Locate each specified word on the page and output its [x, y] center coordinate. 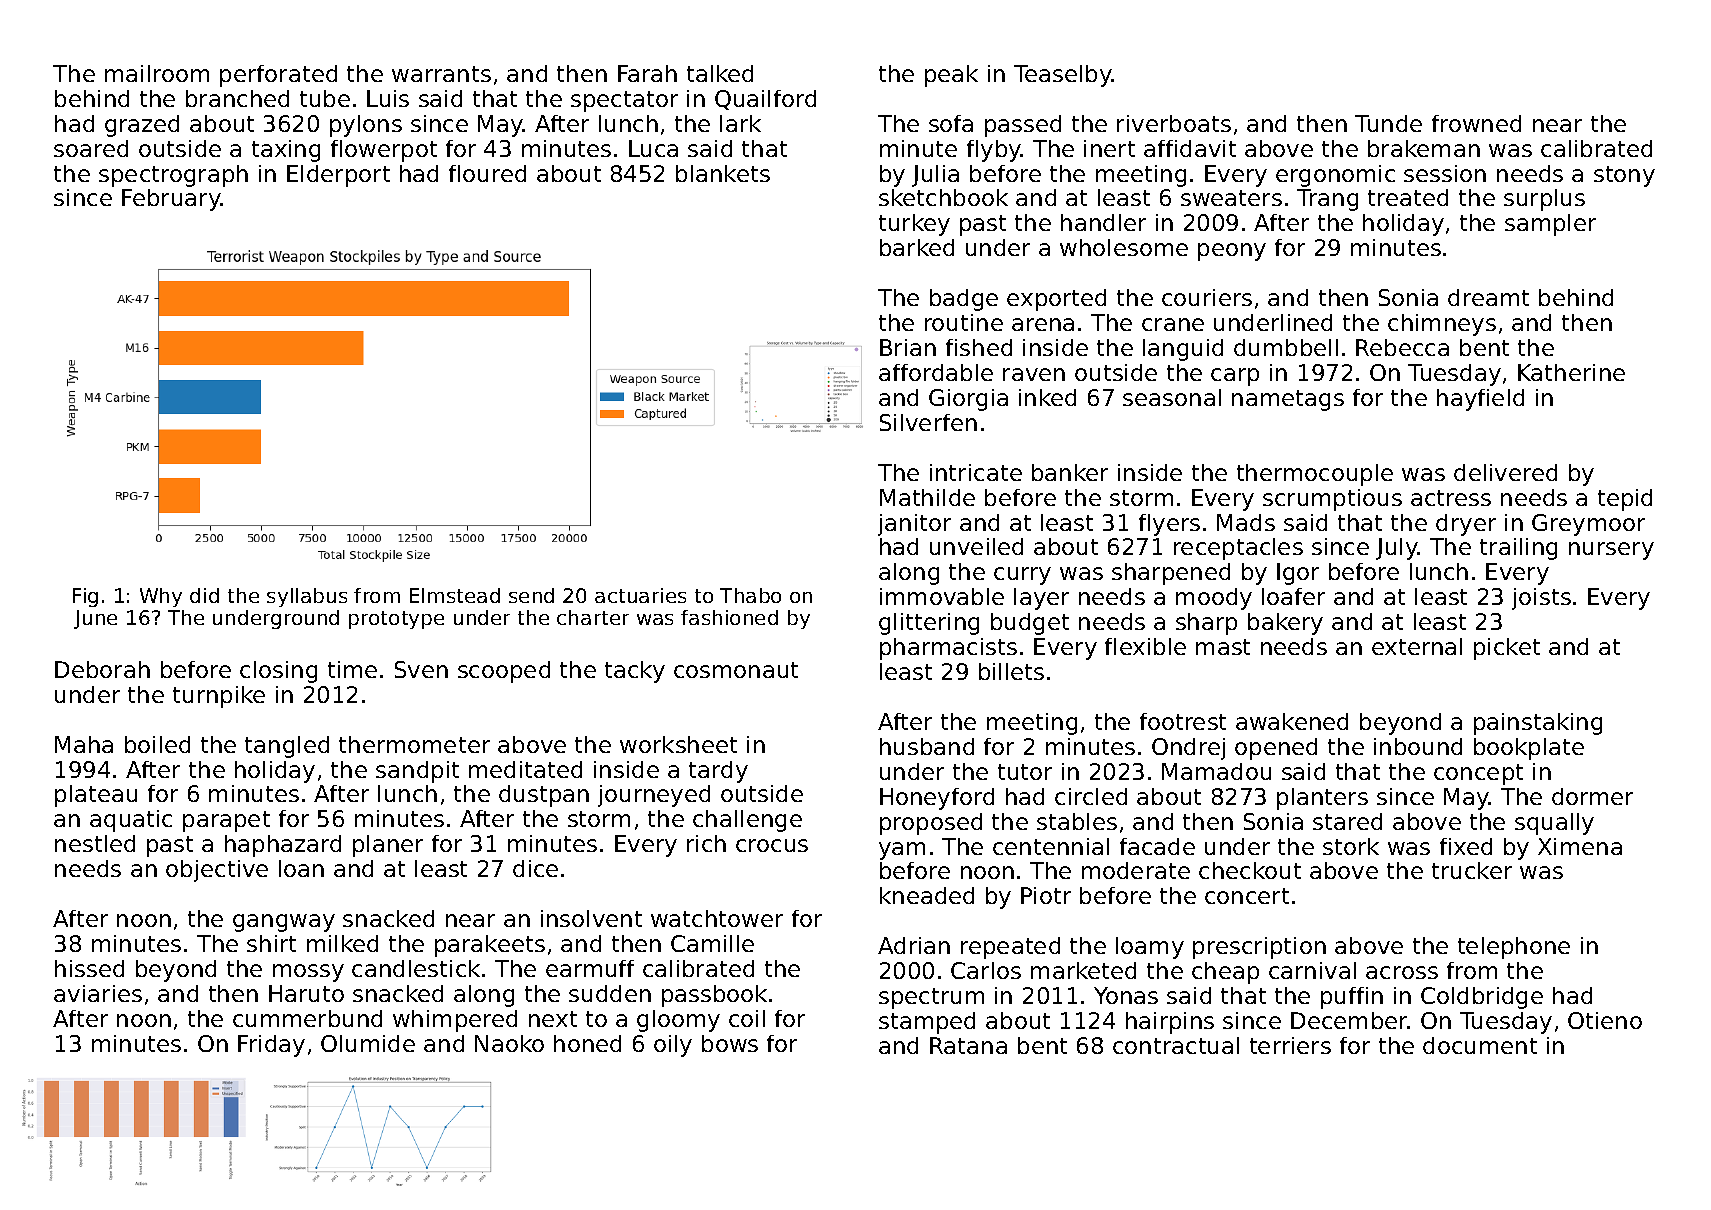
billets [1011, 671]
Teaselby [1063, 76]
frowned [1476, 123]
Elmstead [455, 595]
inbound [1418, 746]
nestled [95, 843]
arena [1043, 324]
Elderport [338, 176]
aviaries [98, 993]
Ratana [968, 1045]
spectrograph [173, 176]
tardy [718, 772]
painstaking [1538, 724]
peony [1232, 252]
